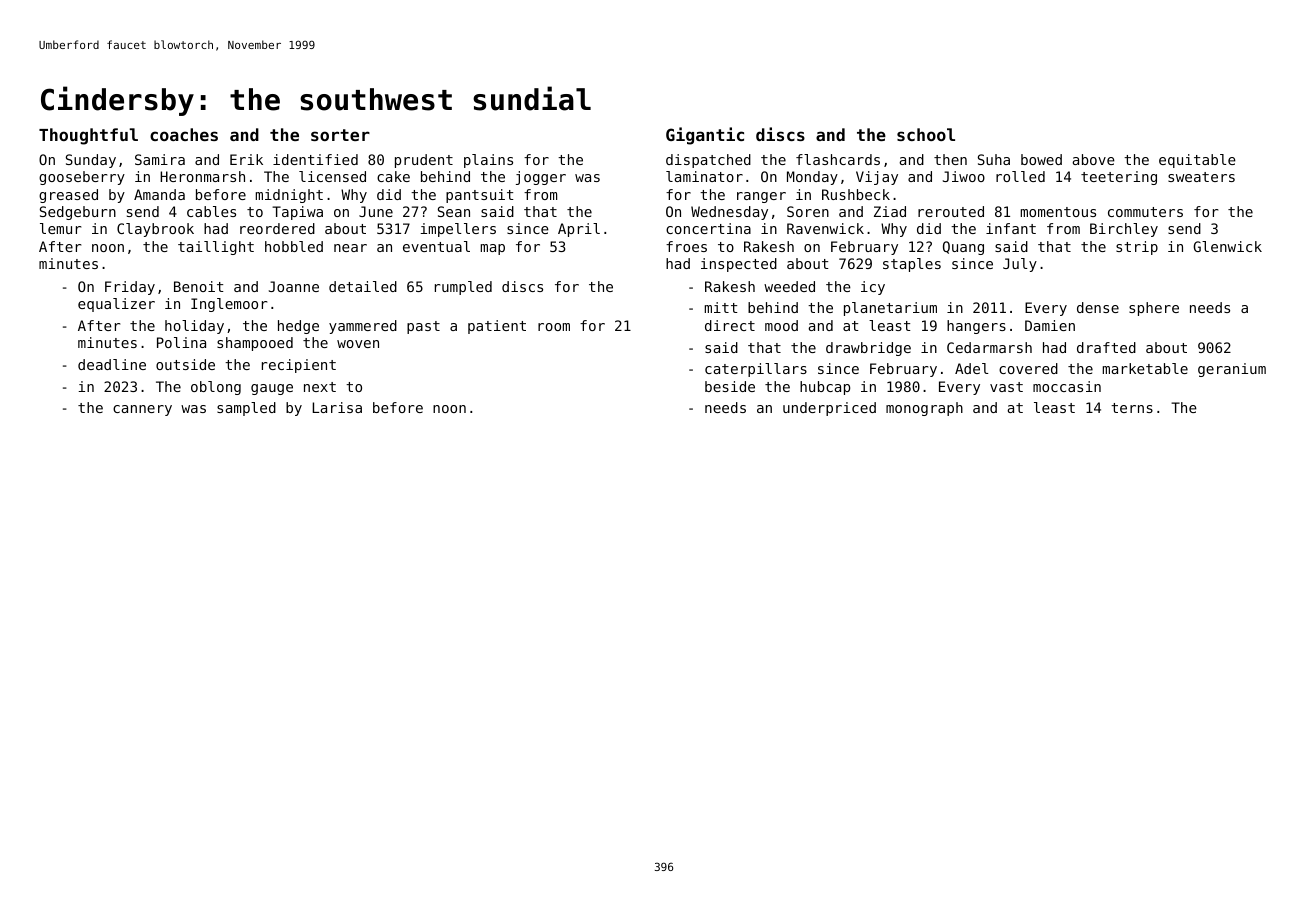 The height and width of the screenshot is (924, 1308). Describe the element at coordinates (721, 307) in the screenshot. I see `mitt` at that location.
